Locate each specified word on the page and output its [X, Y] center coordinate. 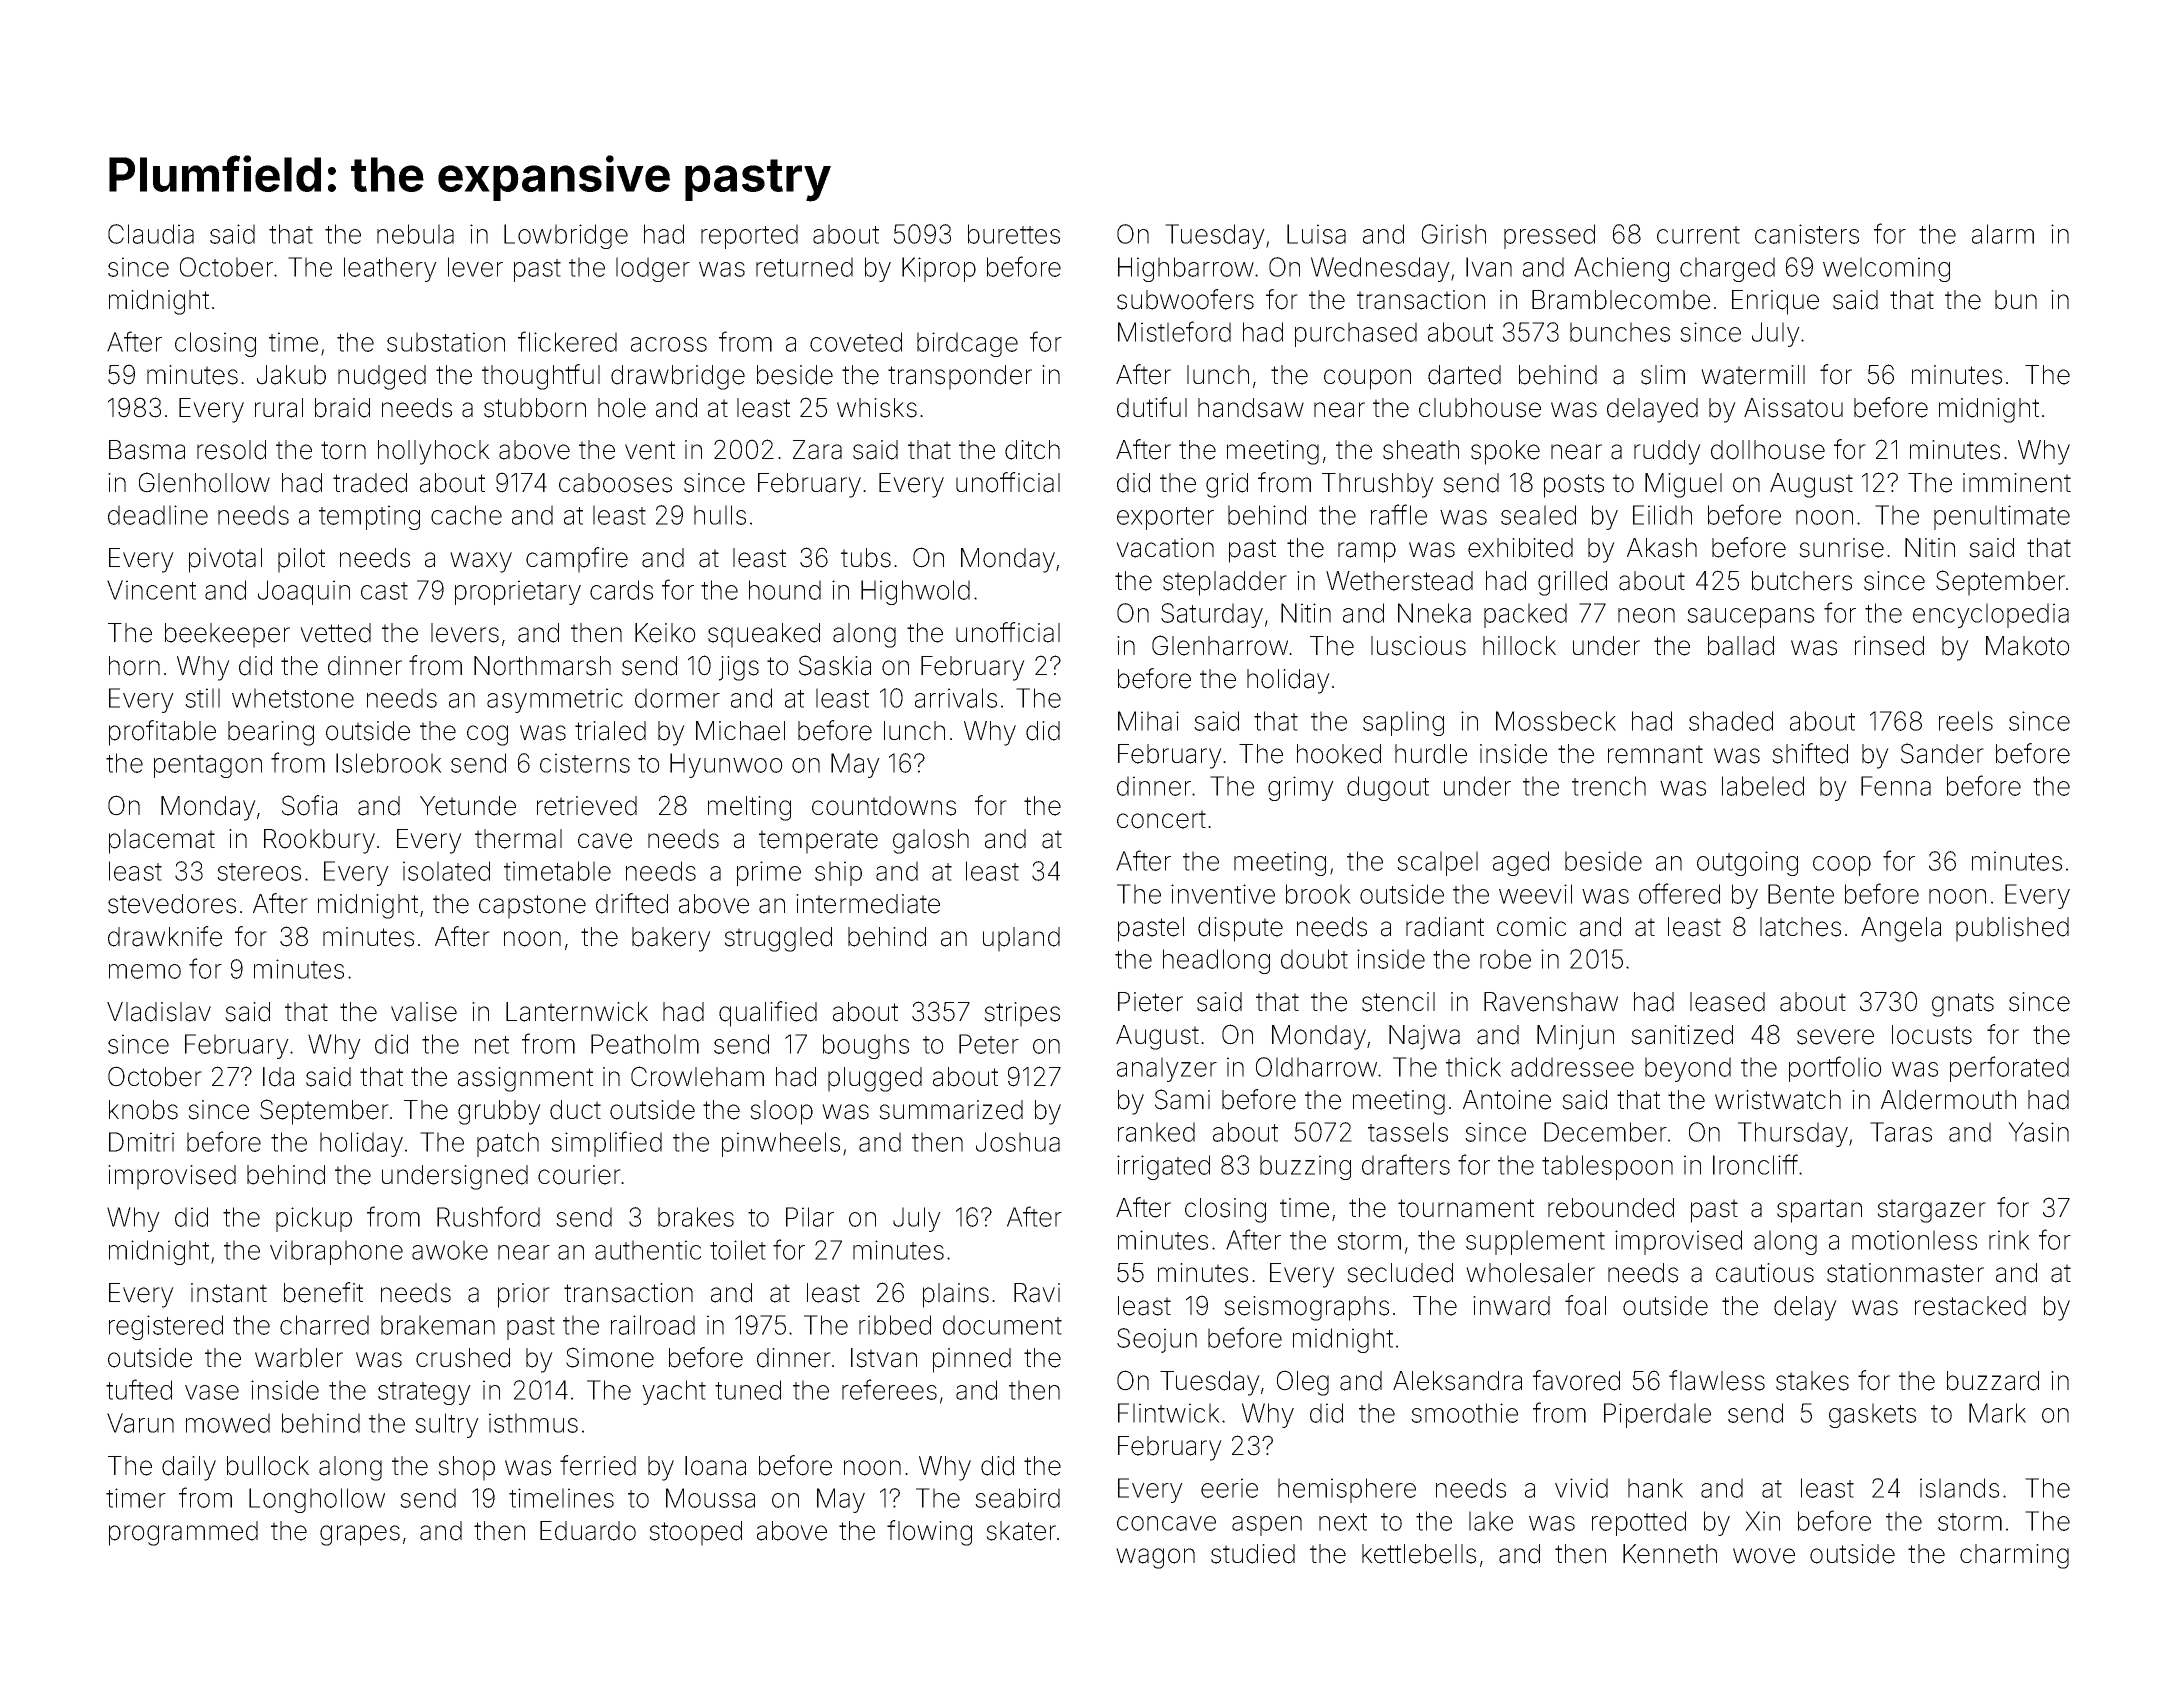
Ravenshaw [1551, 1002]
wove [1764, 1556]
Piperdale [1657, 1415]
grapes [360, 1535]
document [1002, 1325]
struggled [778, 939]
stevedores [172, 904]
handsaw [1251, 408]
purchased [1356, 334]
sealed [1538, 515]
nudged [382, 377]
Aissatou [1793, 408]
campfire [577, 560]
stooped [695, 1533]
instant [229, 1293]
